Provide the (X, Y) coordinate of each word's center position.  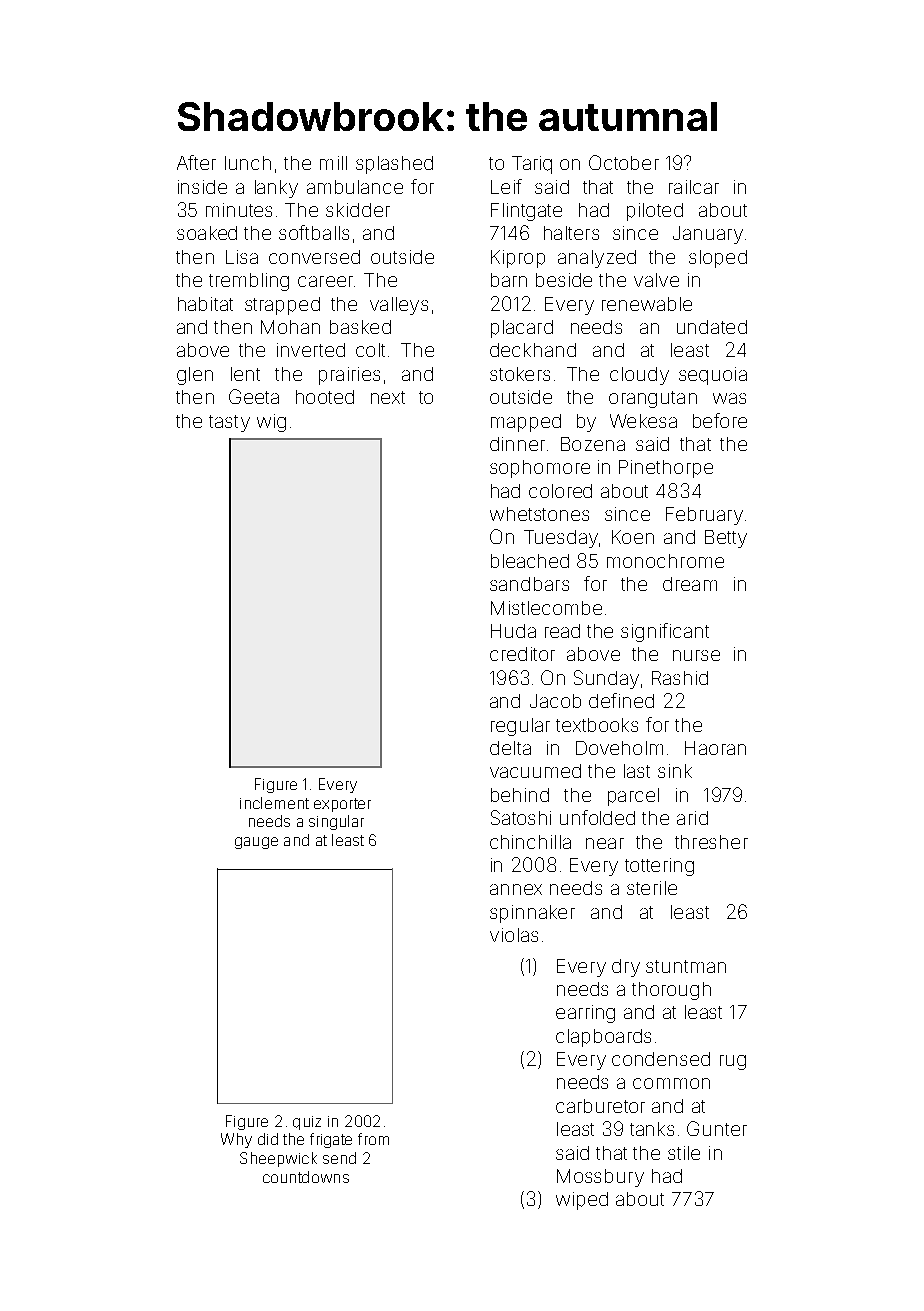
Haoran (715, 748)
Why (236, 1140)
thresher (711, 842)
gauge (256, 843)
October (624, 162)
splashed (394, 165)
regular (520, 727)
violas (514, 935)
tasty (229, 423)
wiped (582, 1201)
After (196, 162)
